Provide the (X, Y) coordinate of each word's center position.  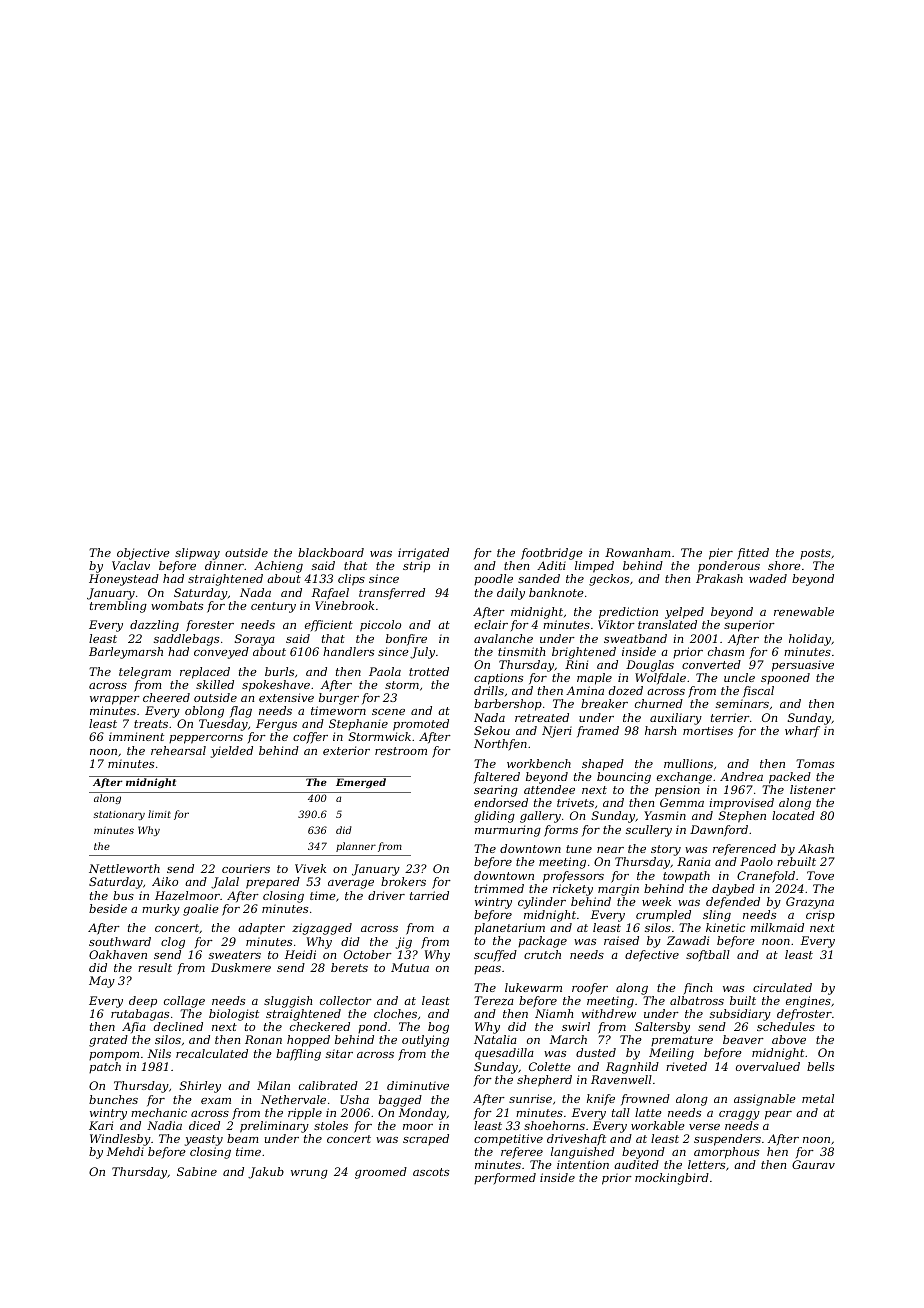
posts (815, 554)
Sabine (197, 1171)
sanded (539, 578)
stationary (119, 815)
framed (598, 731)
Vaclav (131, 565)
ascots (431, 1172)
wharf (802, 731)
